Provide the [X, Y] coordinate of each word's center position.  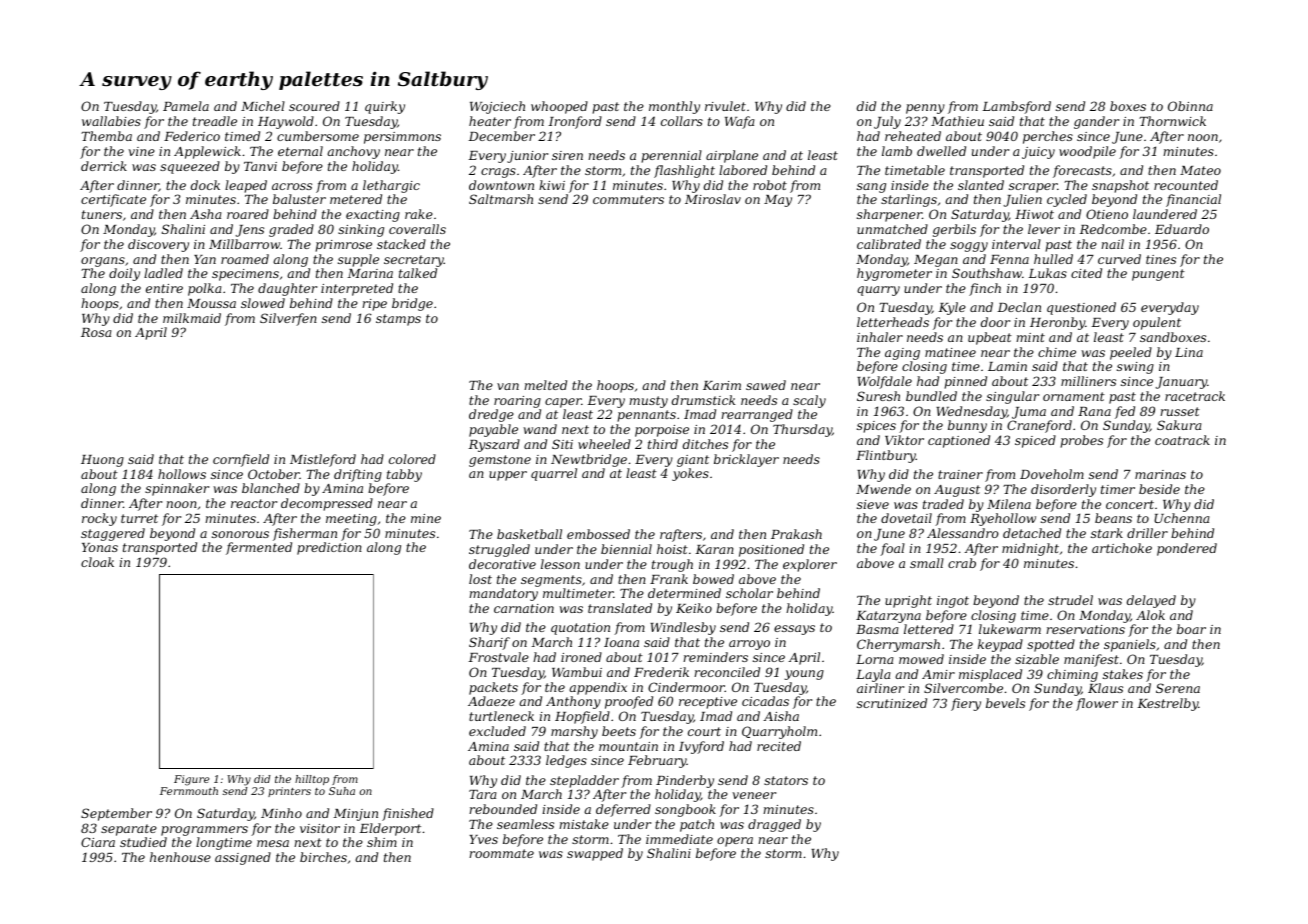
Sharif [489, 643]
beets [619, 731]
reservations [1085, 629]
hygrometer [894, 274]
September [116, 814]
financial [1193, 200]
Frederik [661, 672]
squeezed [190, 167]
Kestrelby [1167, 704]
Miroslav [713, 199]
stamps [398, 320]
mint [1030, 337]
